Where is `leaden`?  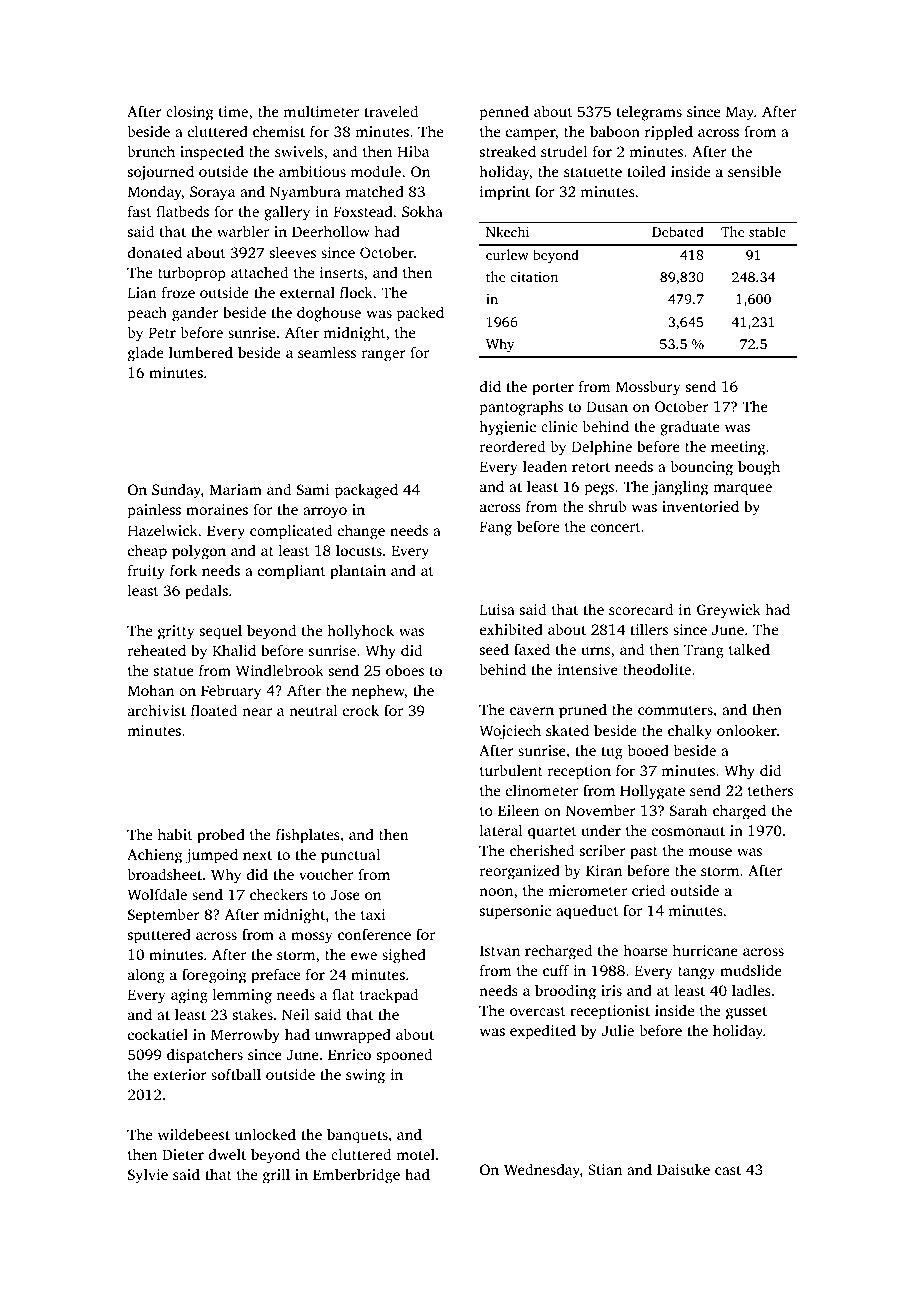 leaden is located at coordinates (545, 466).
